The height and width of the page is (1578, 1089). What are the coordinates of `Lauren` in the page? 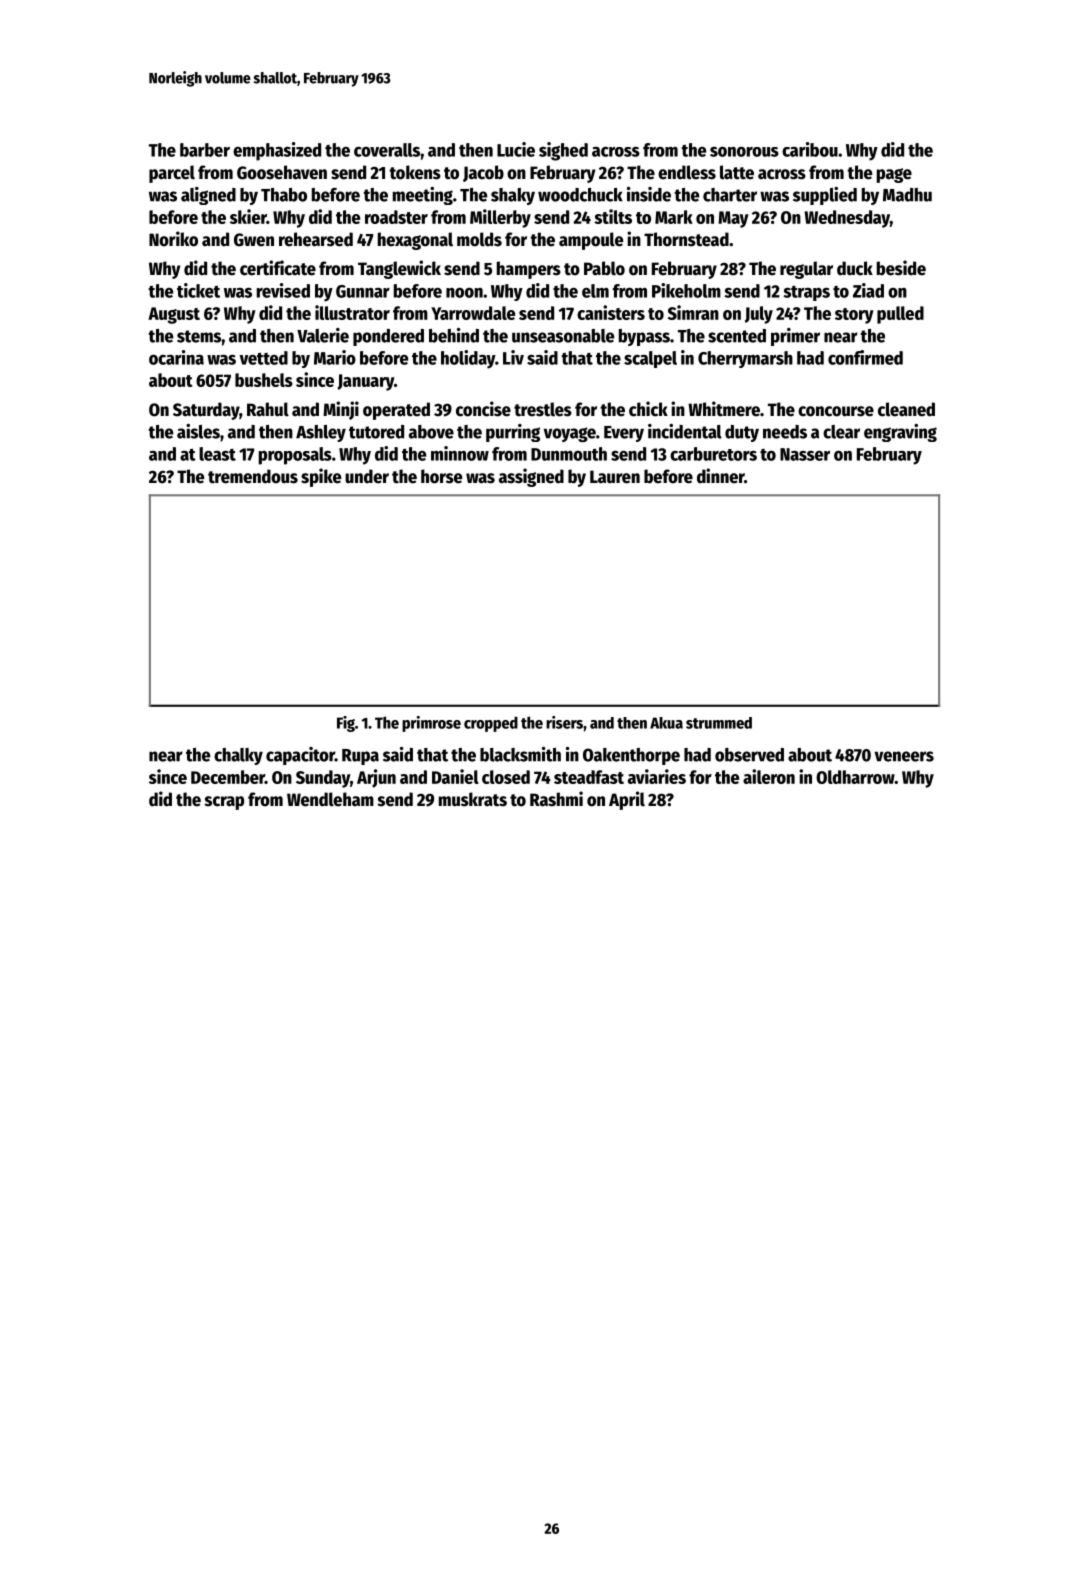 It's located at (615, 477).
